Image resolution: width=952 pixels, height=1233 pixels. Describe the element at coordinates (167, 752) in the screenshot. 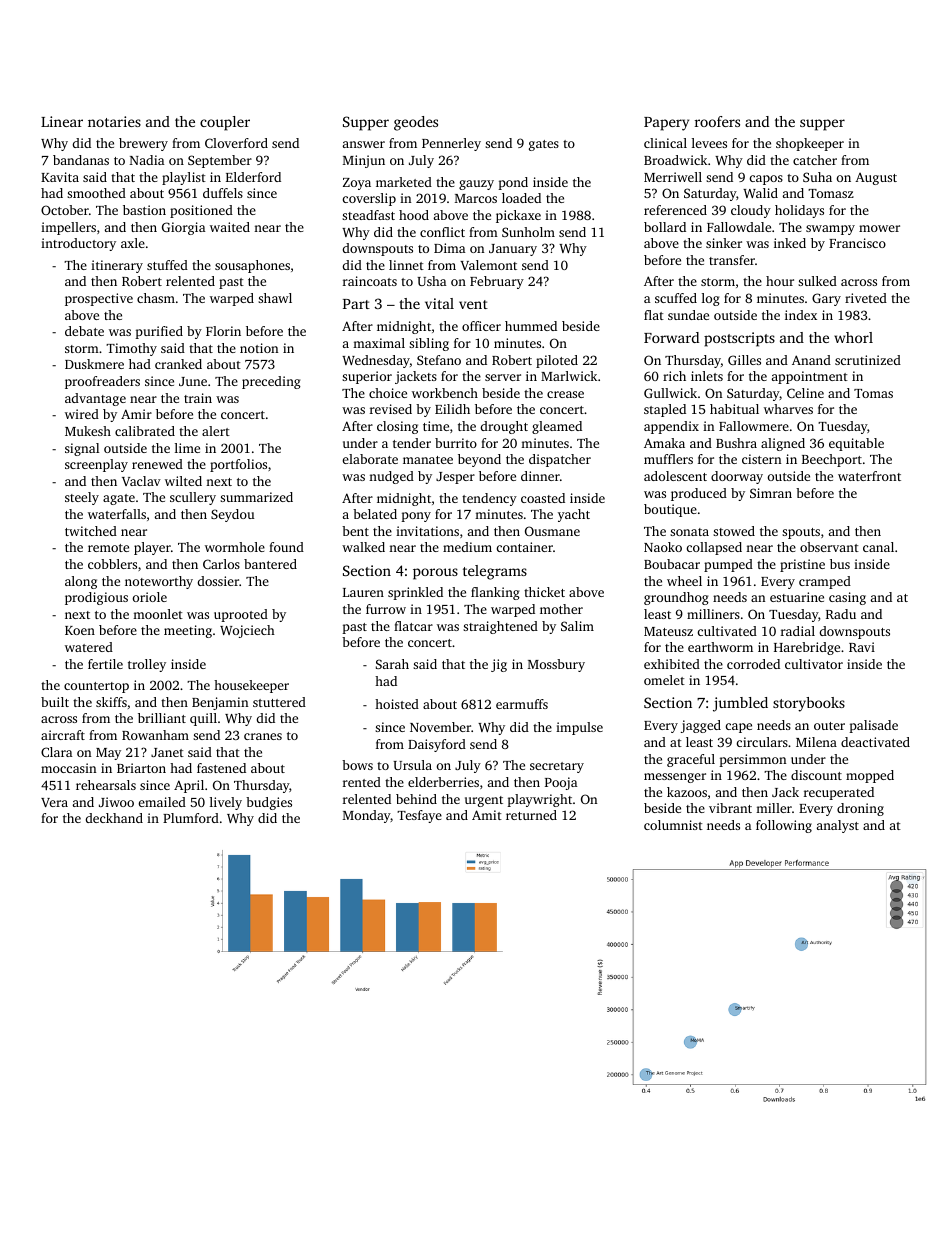

I see `Janet` at that location.
